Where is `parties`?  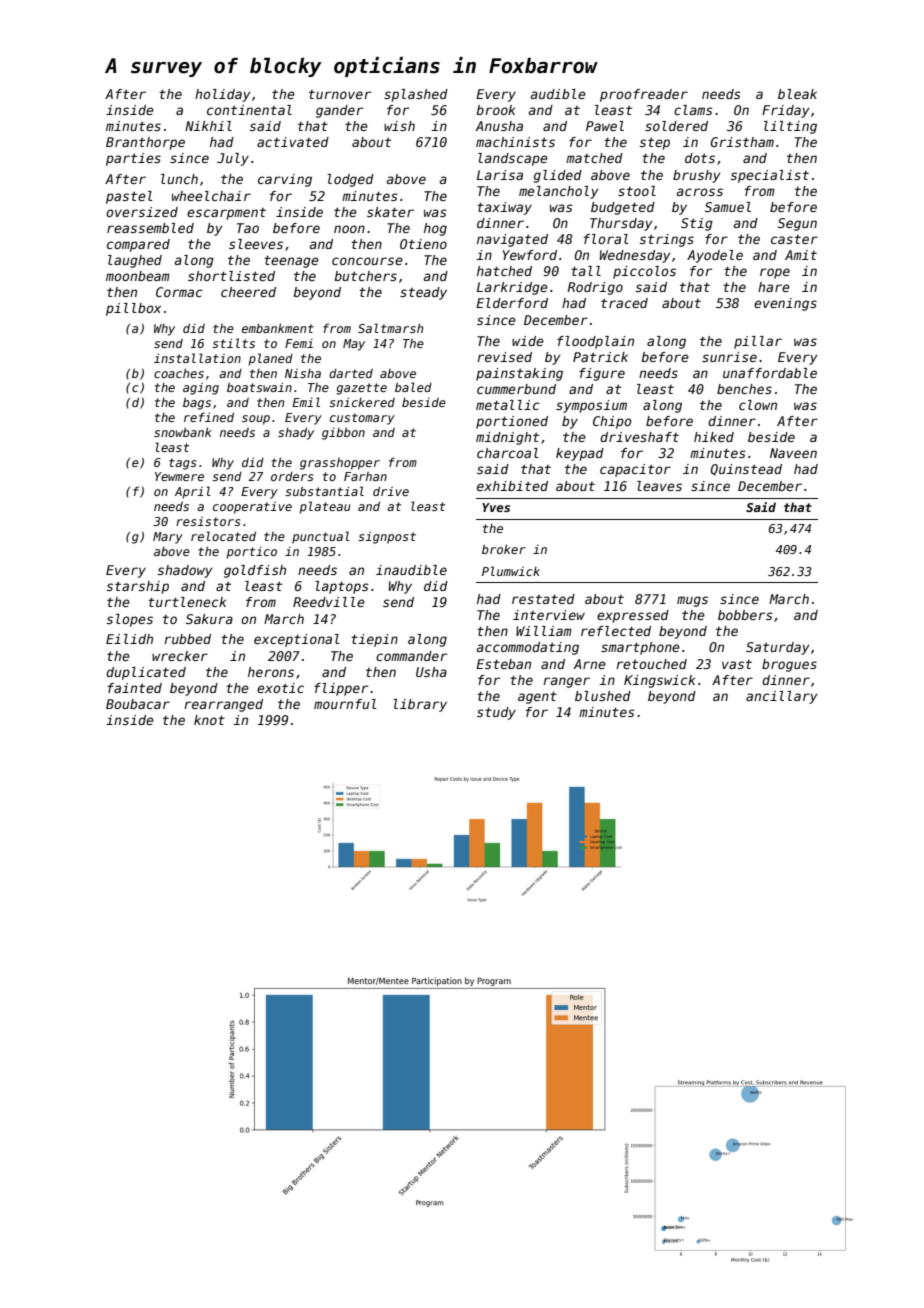
parties is located at coordinates (133, 159).
